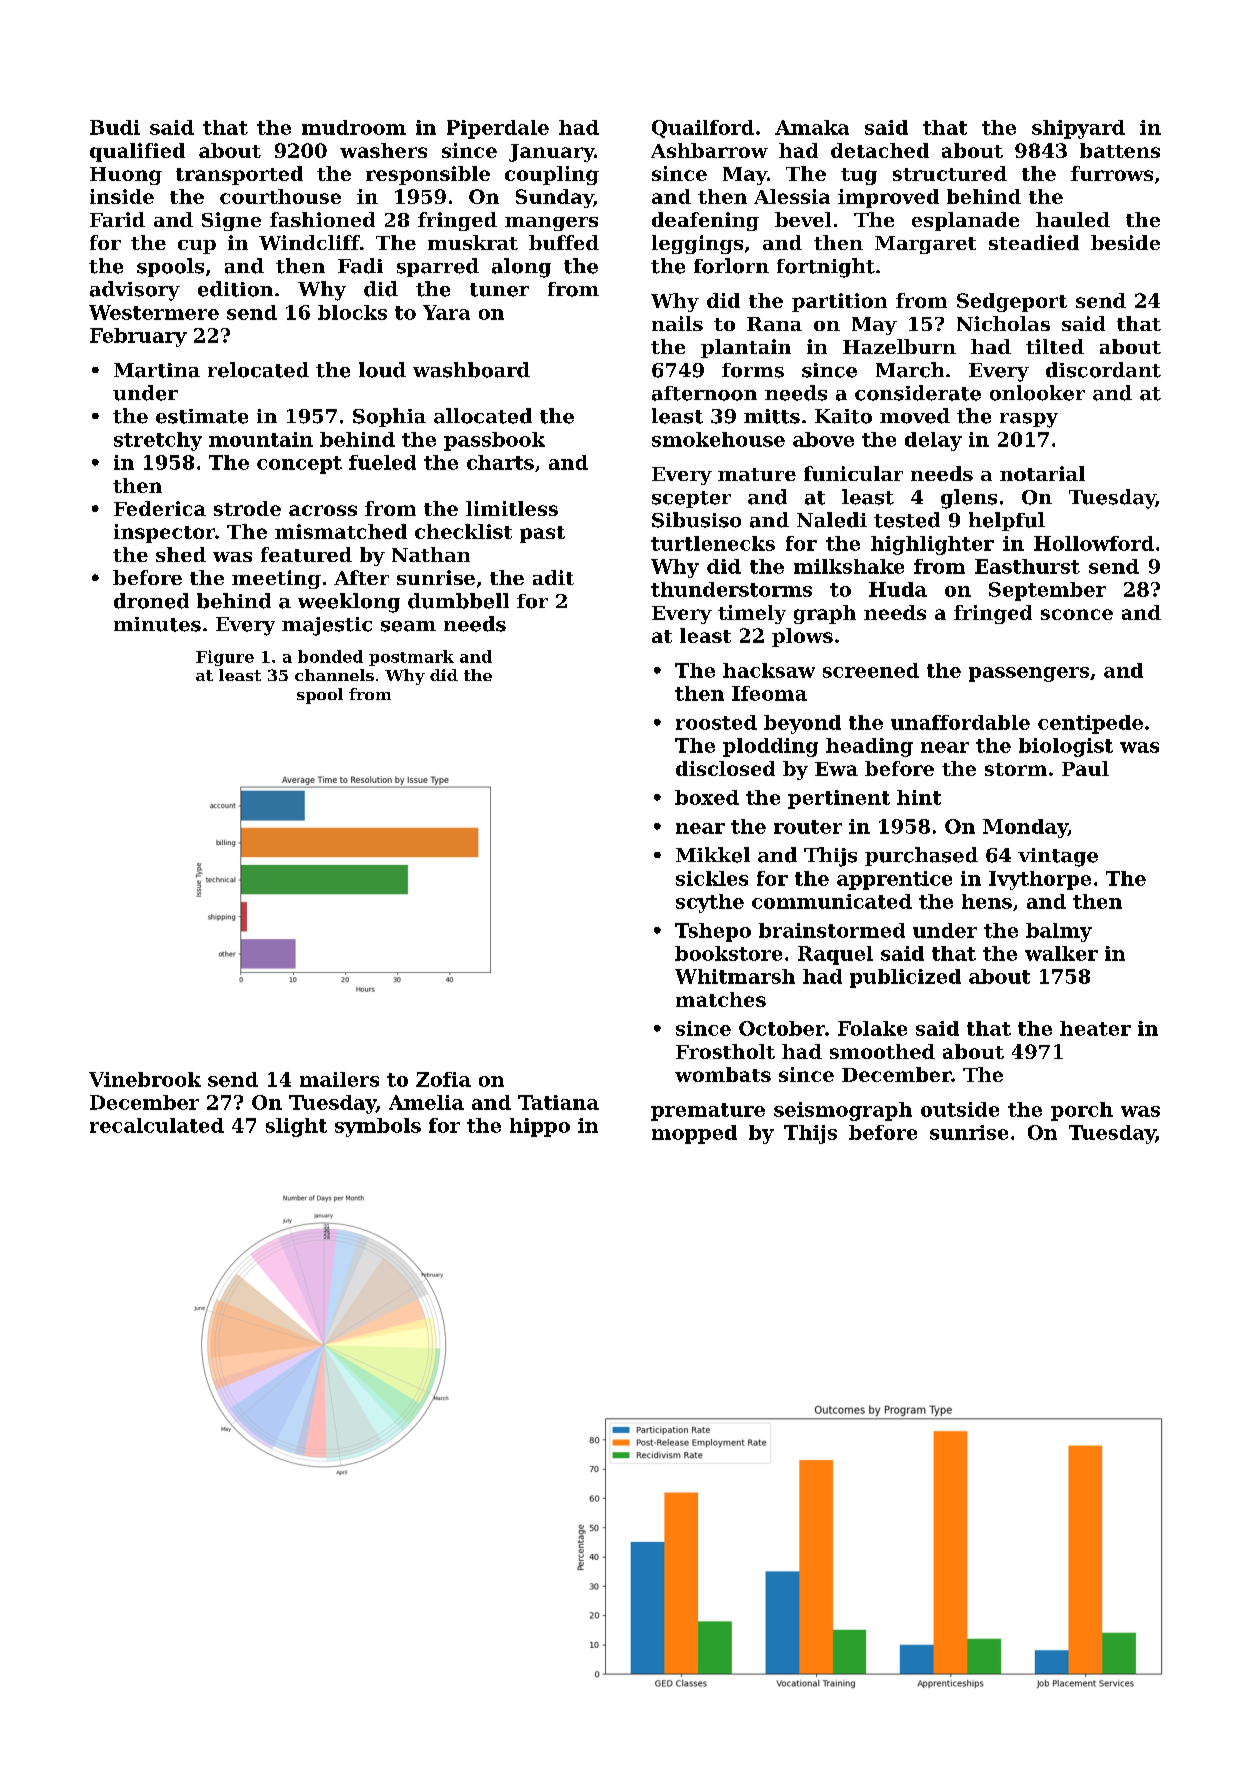 Image resolution: width=1250 pixels, height=1767 pixels. What do you see at coordinates (558, 1102) in the screenshot?
I see `Tatiana` at bounding box center [558, 1102].
